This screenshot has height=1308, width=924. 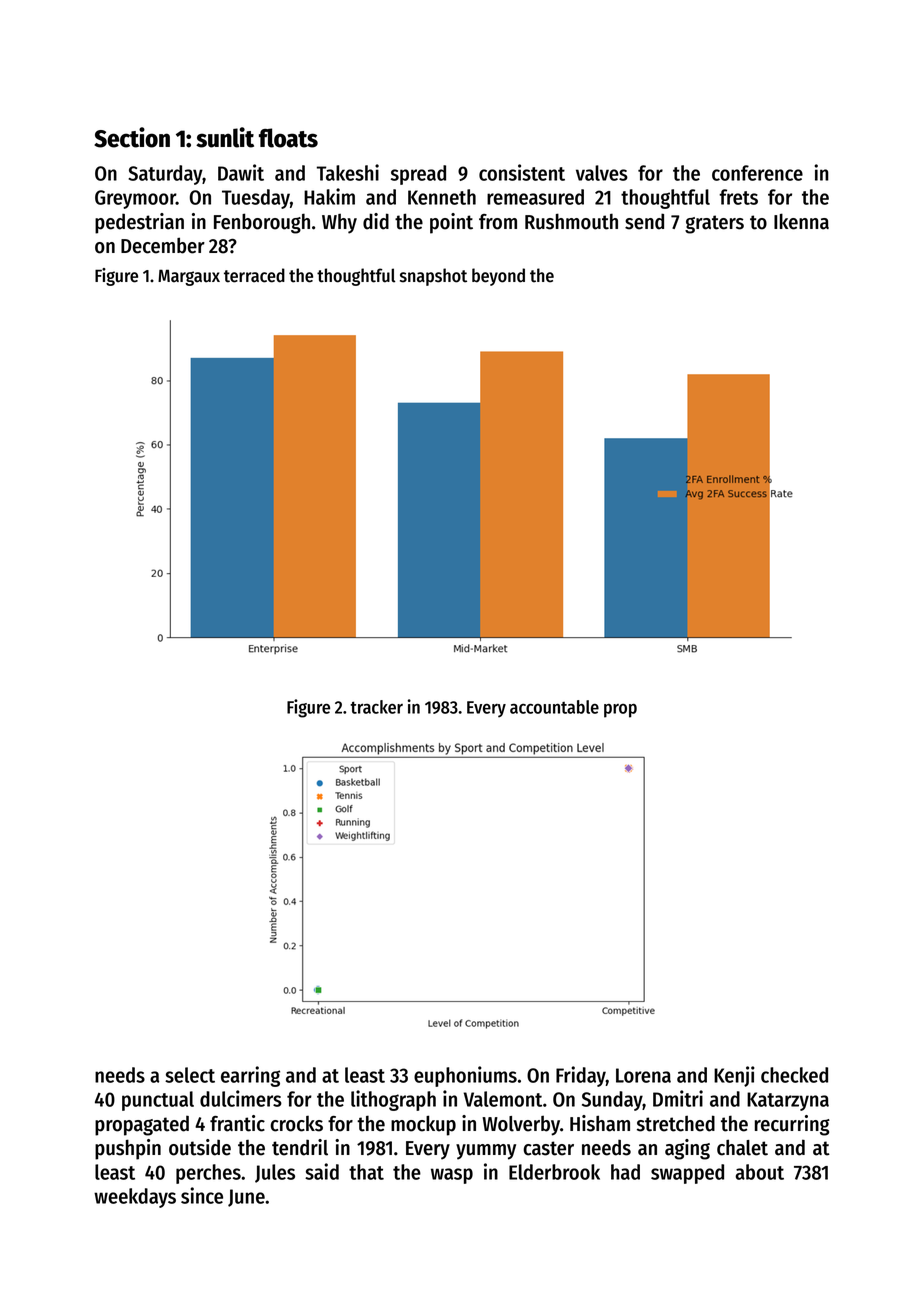 I want to click on since, so click(x=202, y=1195).
